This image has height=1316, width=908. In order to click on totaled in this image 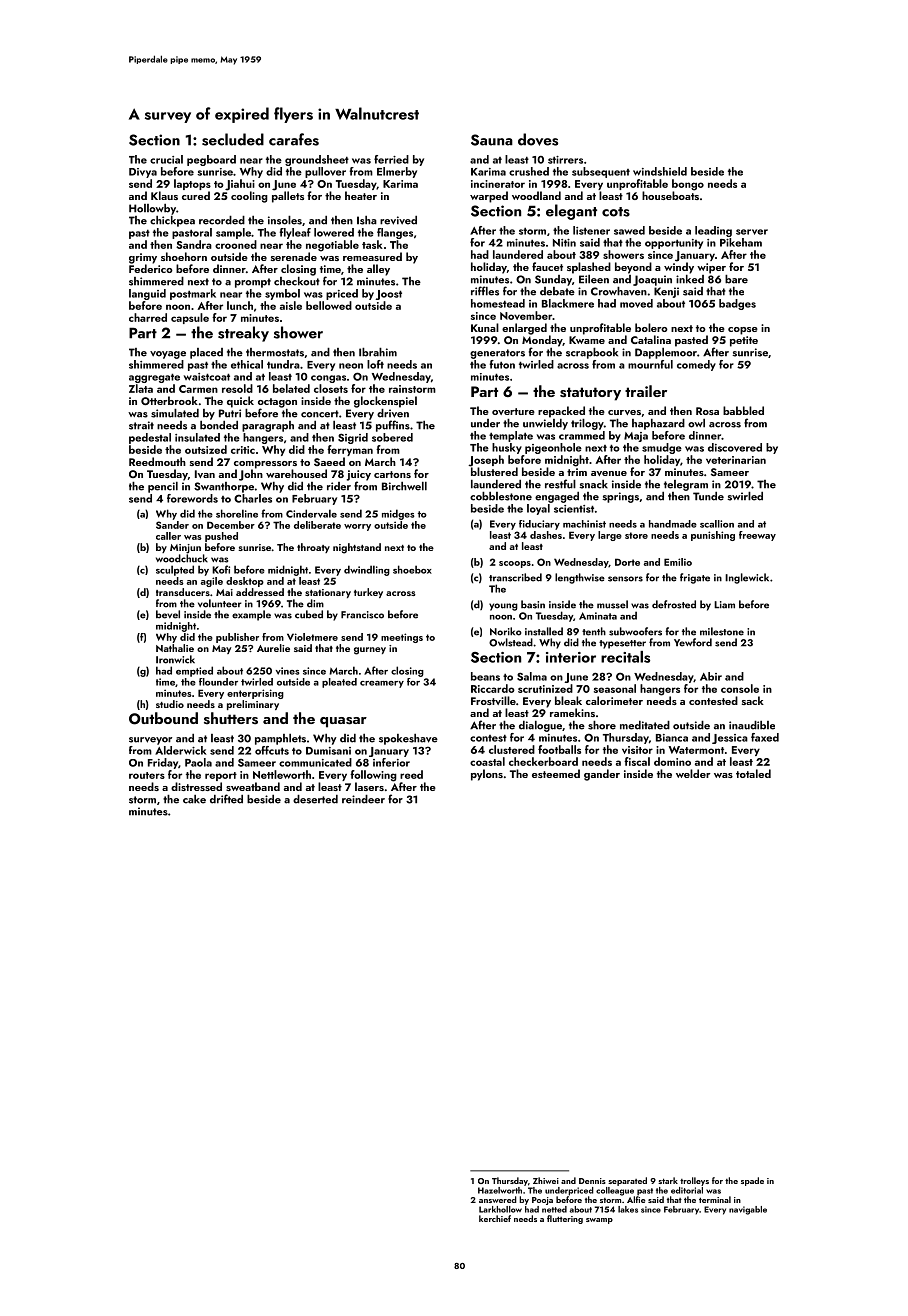, I will do `click(753, 773)`.
